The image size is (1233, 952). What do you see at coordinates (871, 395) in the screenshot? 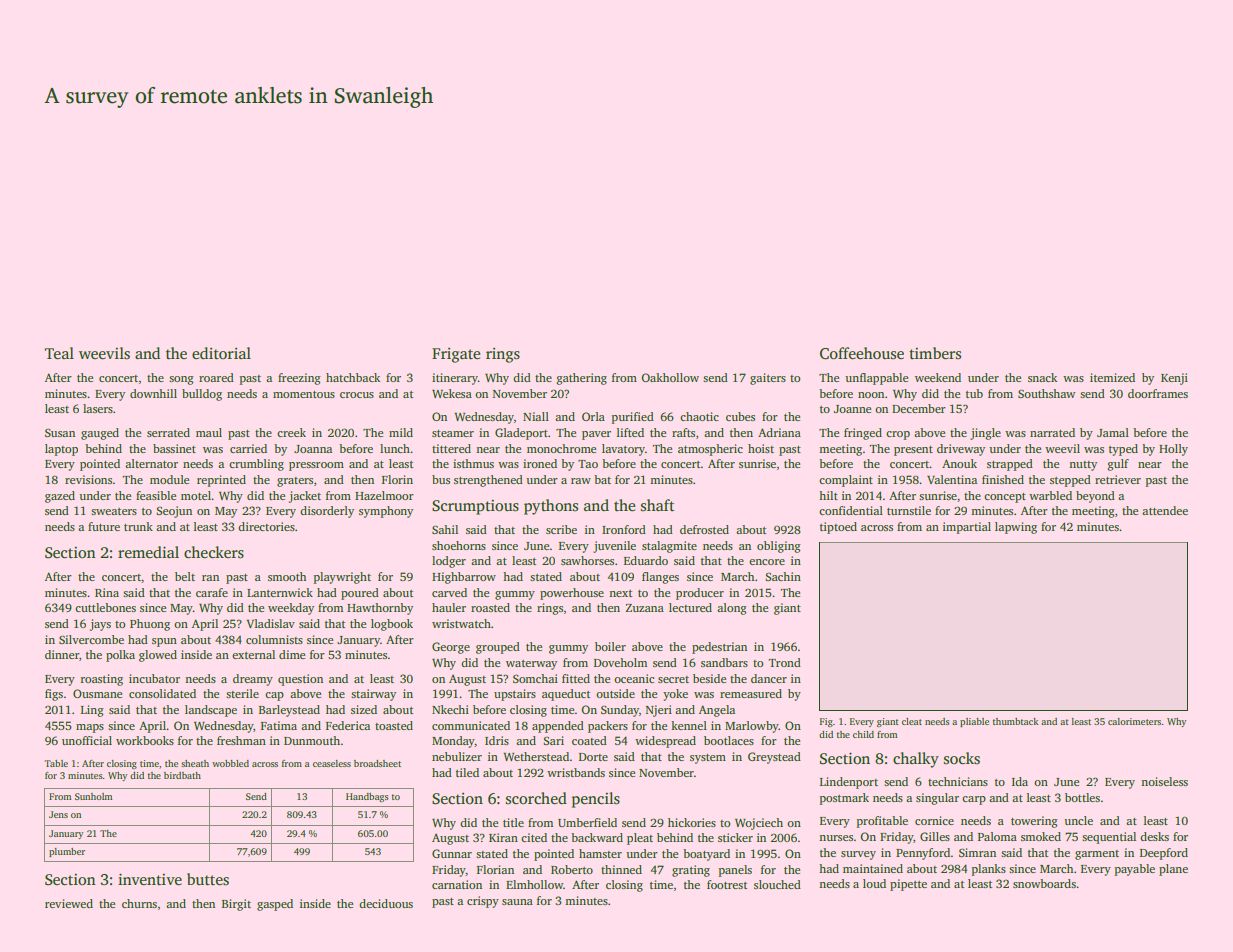
I see `noon` at bounding box center [871, 395].
